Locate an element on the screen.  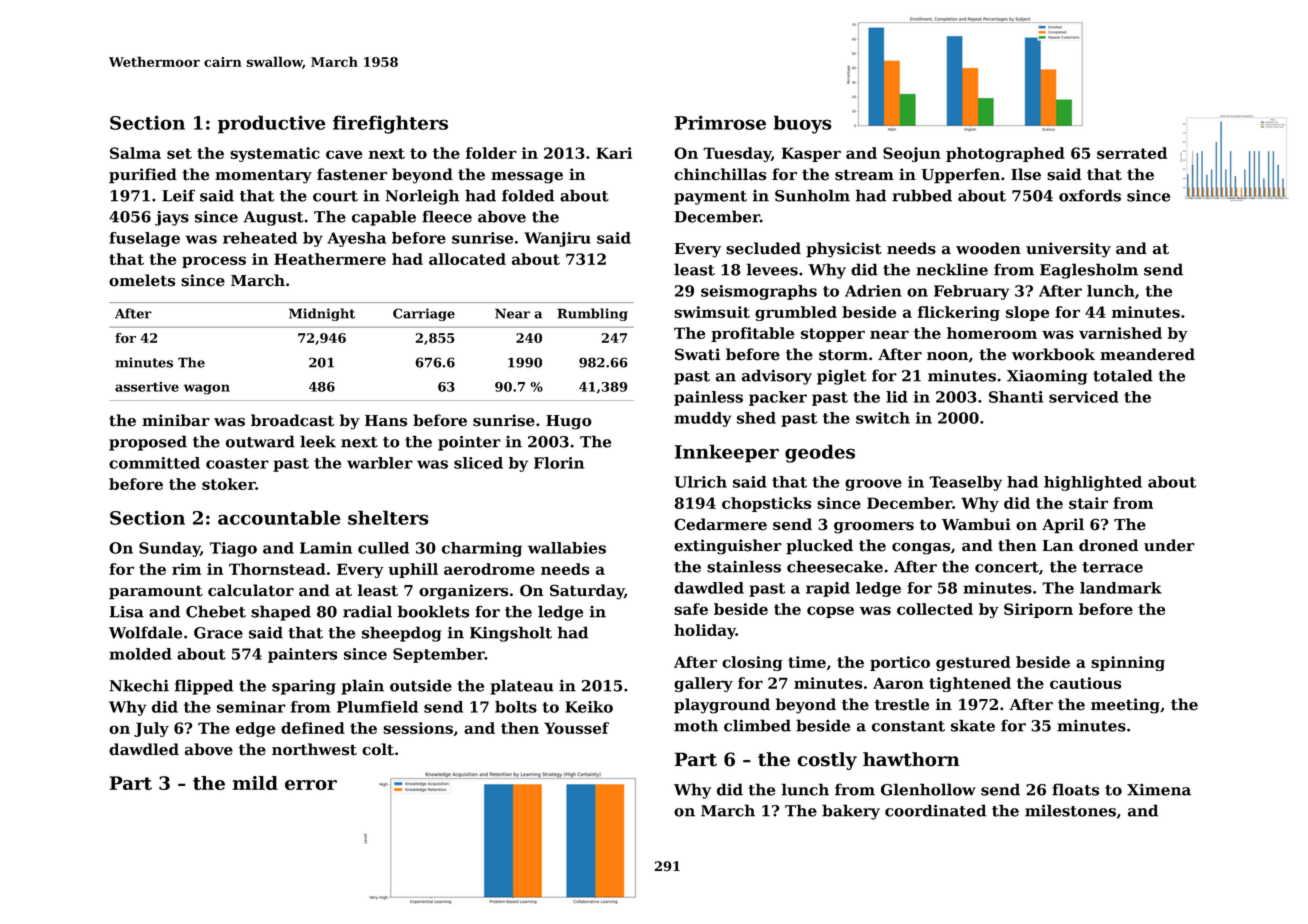
Swati is located at coordinates (697, 354).
